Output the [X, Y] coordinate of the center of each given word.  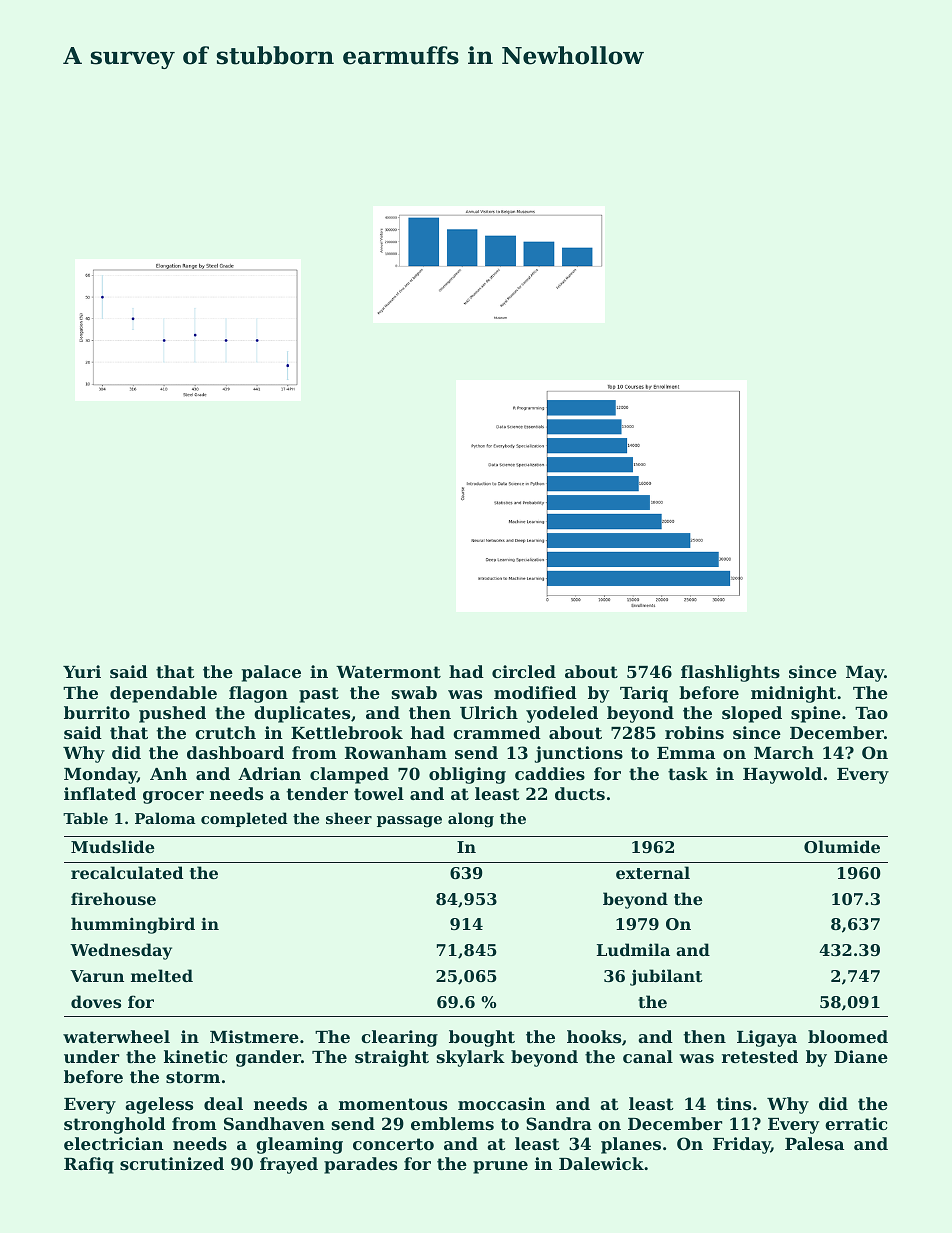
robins [694, 732]
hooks [594, 1036]
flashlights [730, 673]
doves [96, 1001]
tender [317, 793]
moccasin [502, 1103]
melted [162, 975]
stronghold [115, 1125]
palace [271, 673]
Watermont [388, 672]
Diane [861, 1056]
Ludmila [633, 949]
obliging [467, 775]
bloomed [848, 1036]
